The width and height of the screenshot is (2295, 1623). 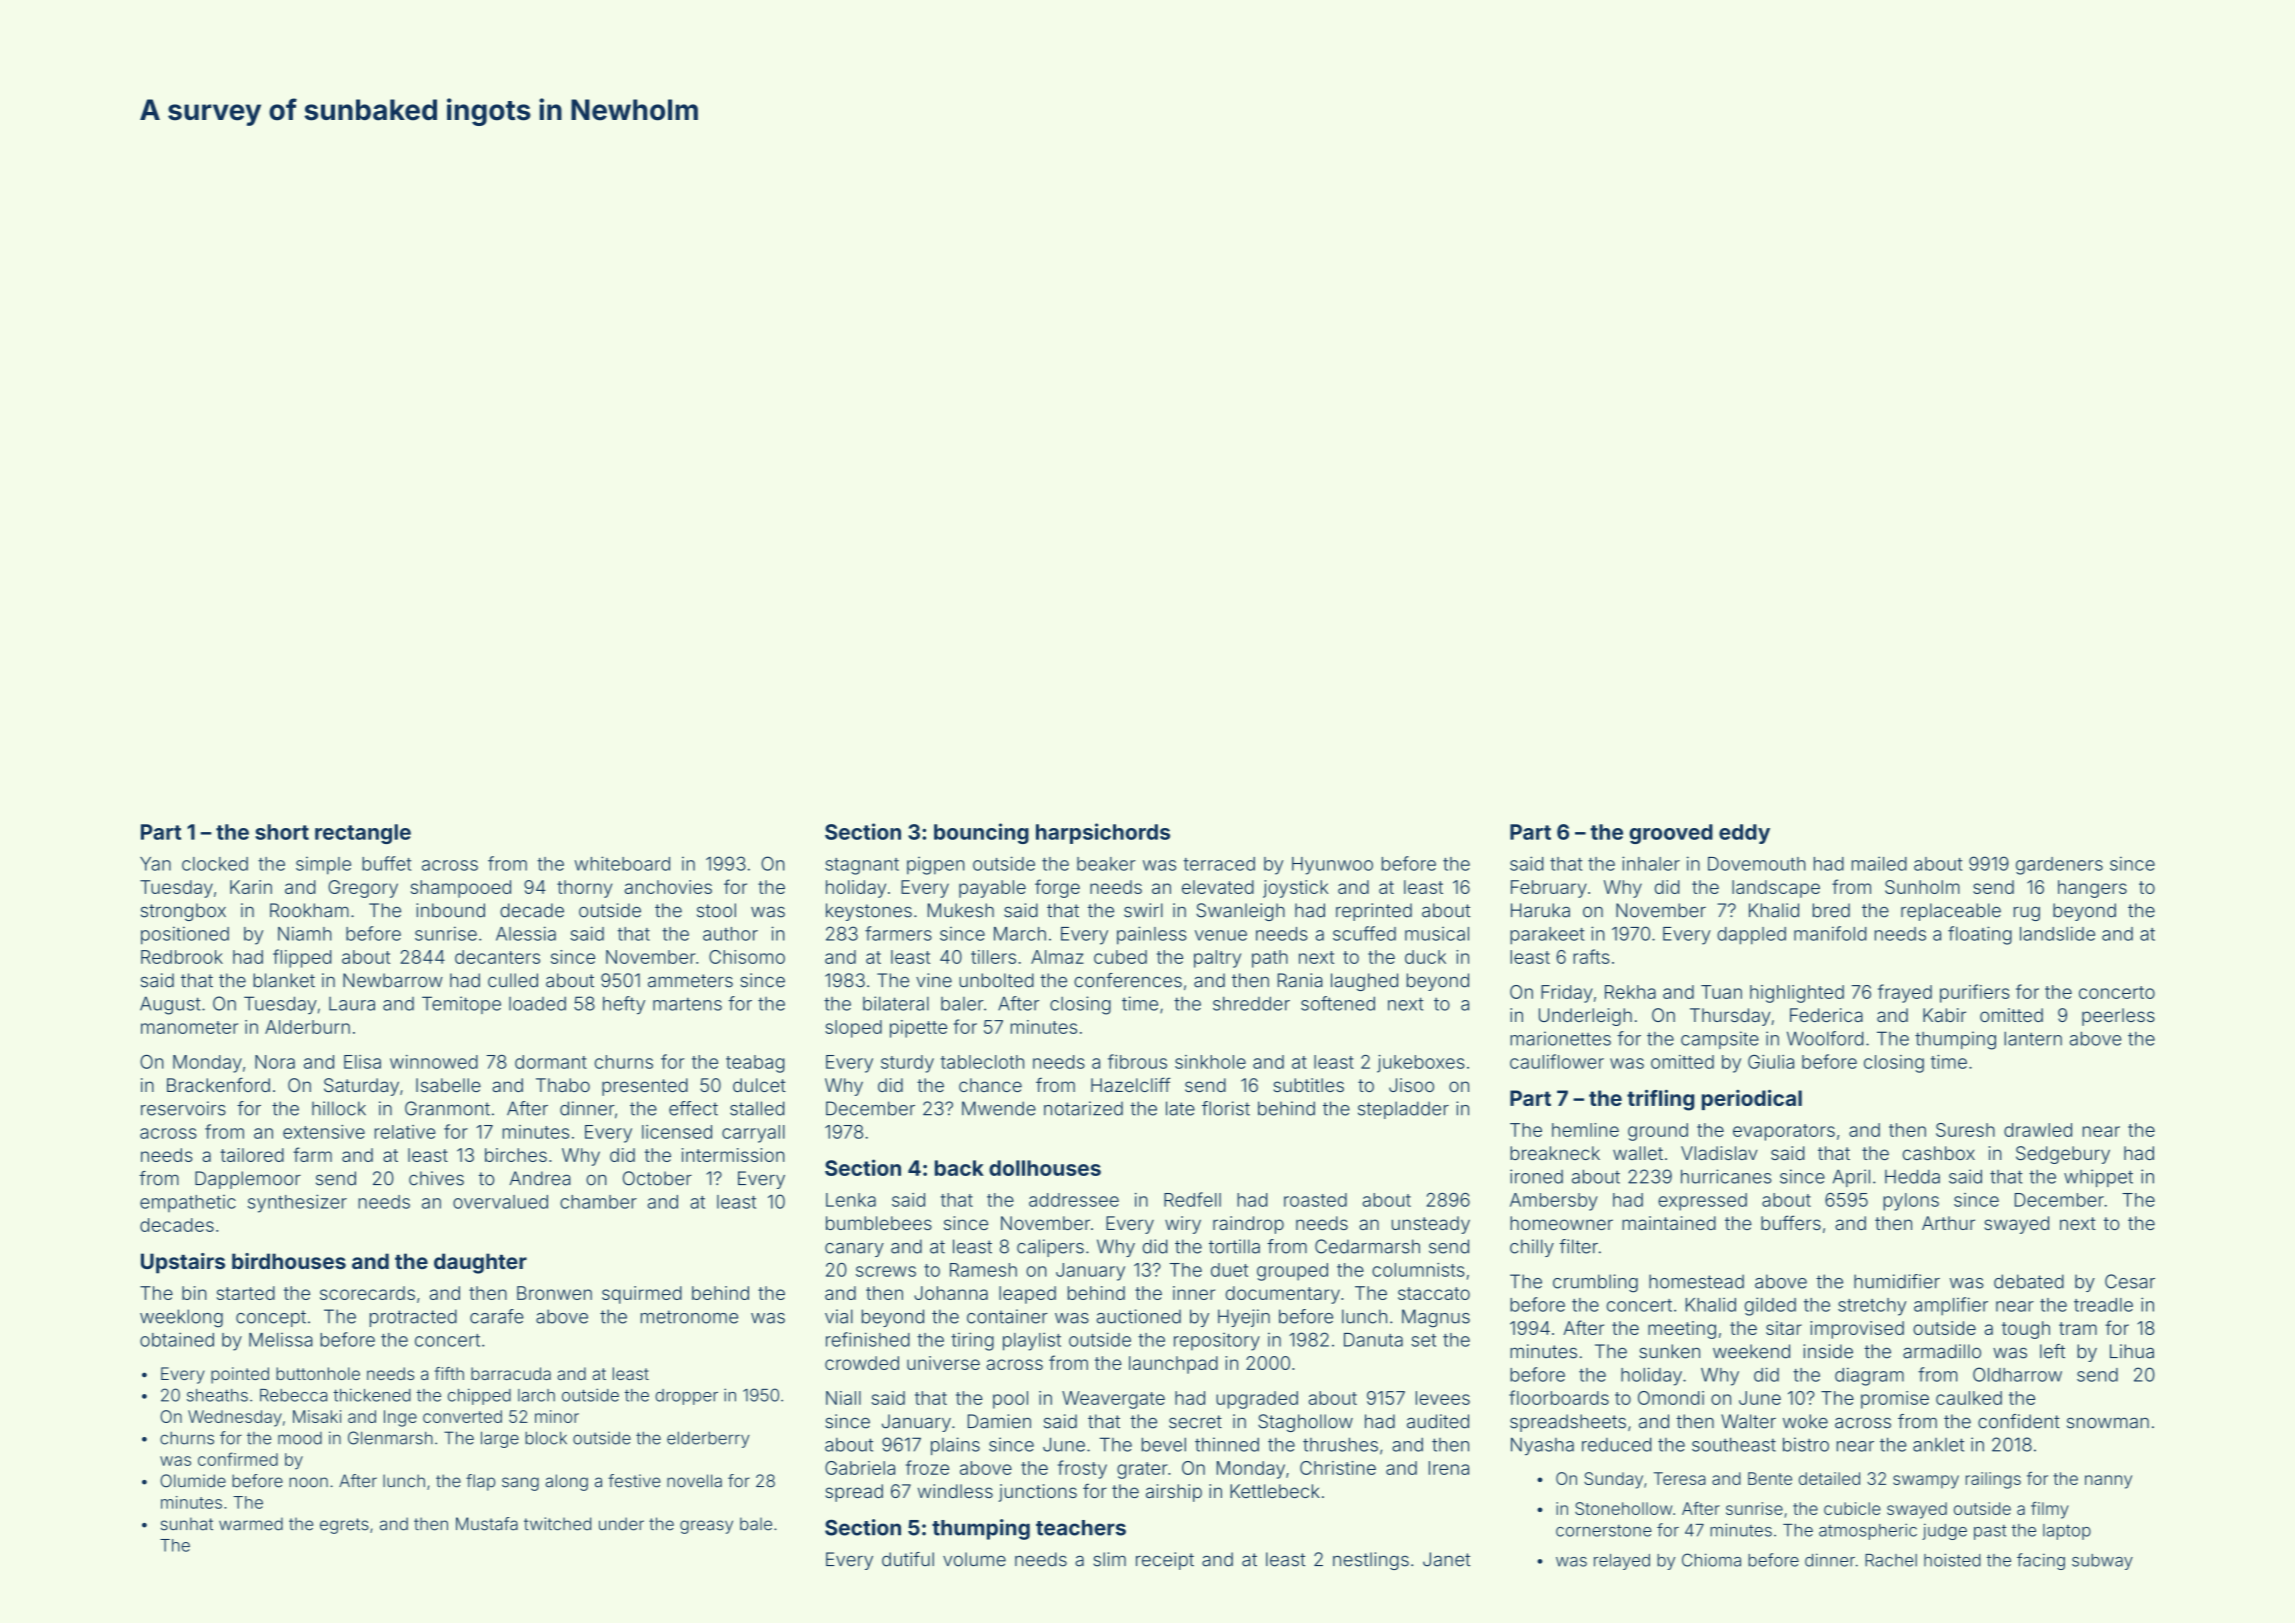 I want to click on Kettlebeck, so click(x=1275, y=1491).
